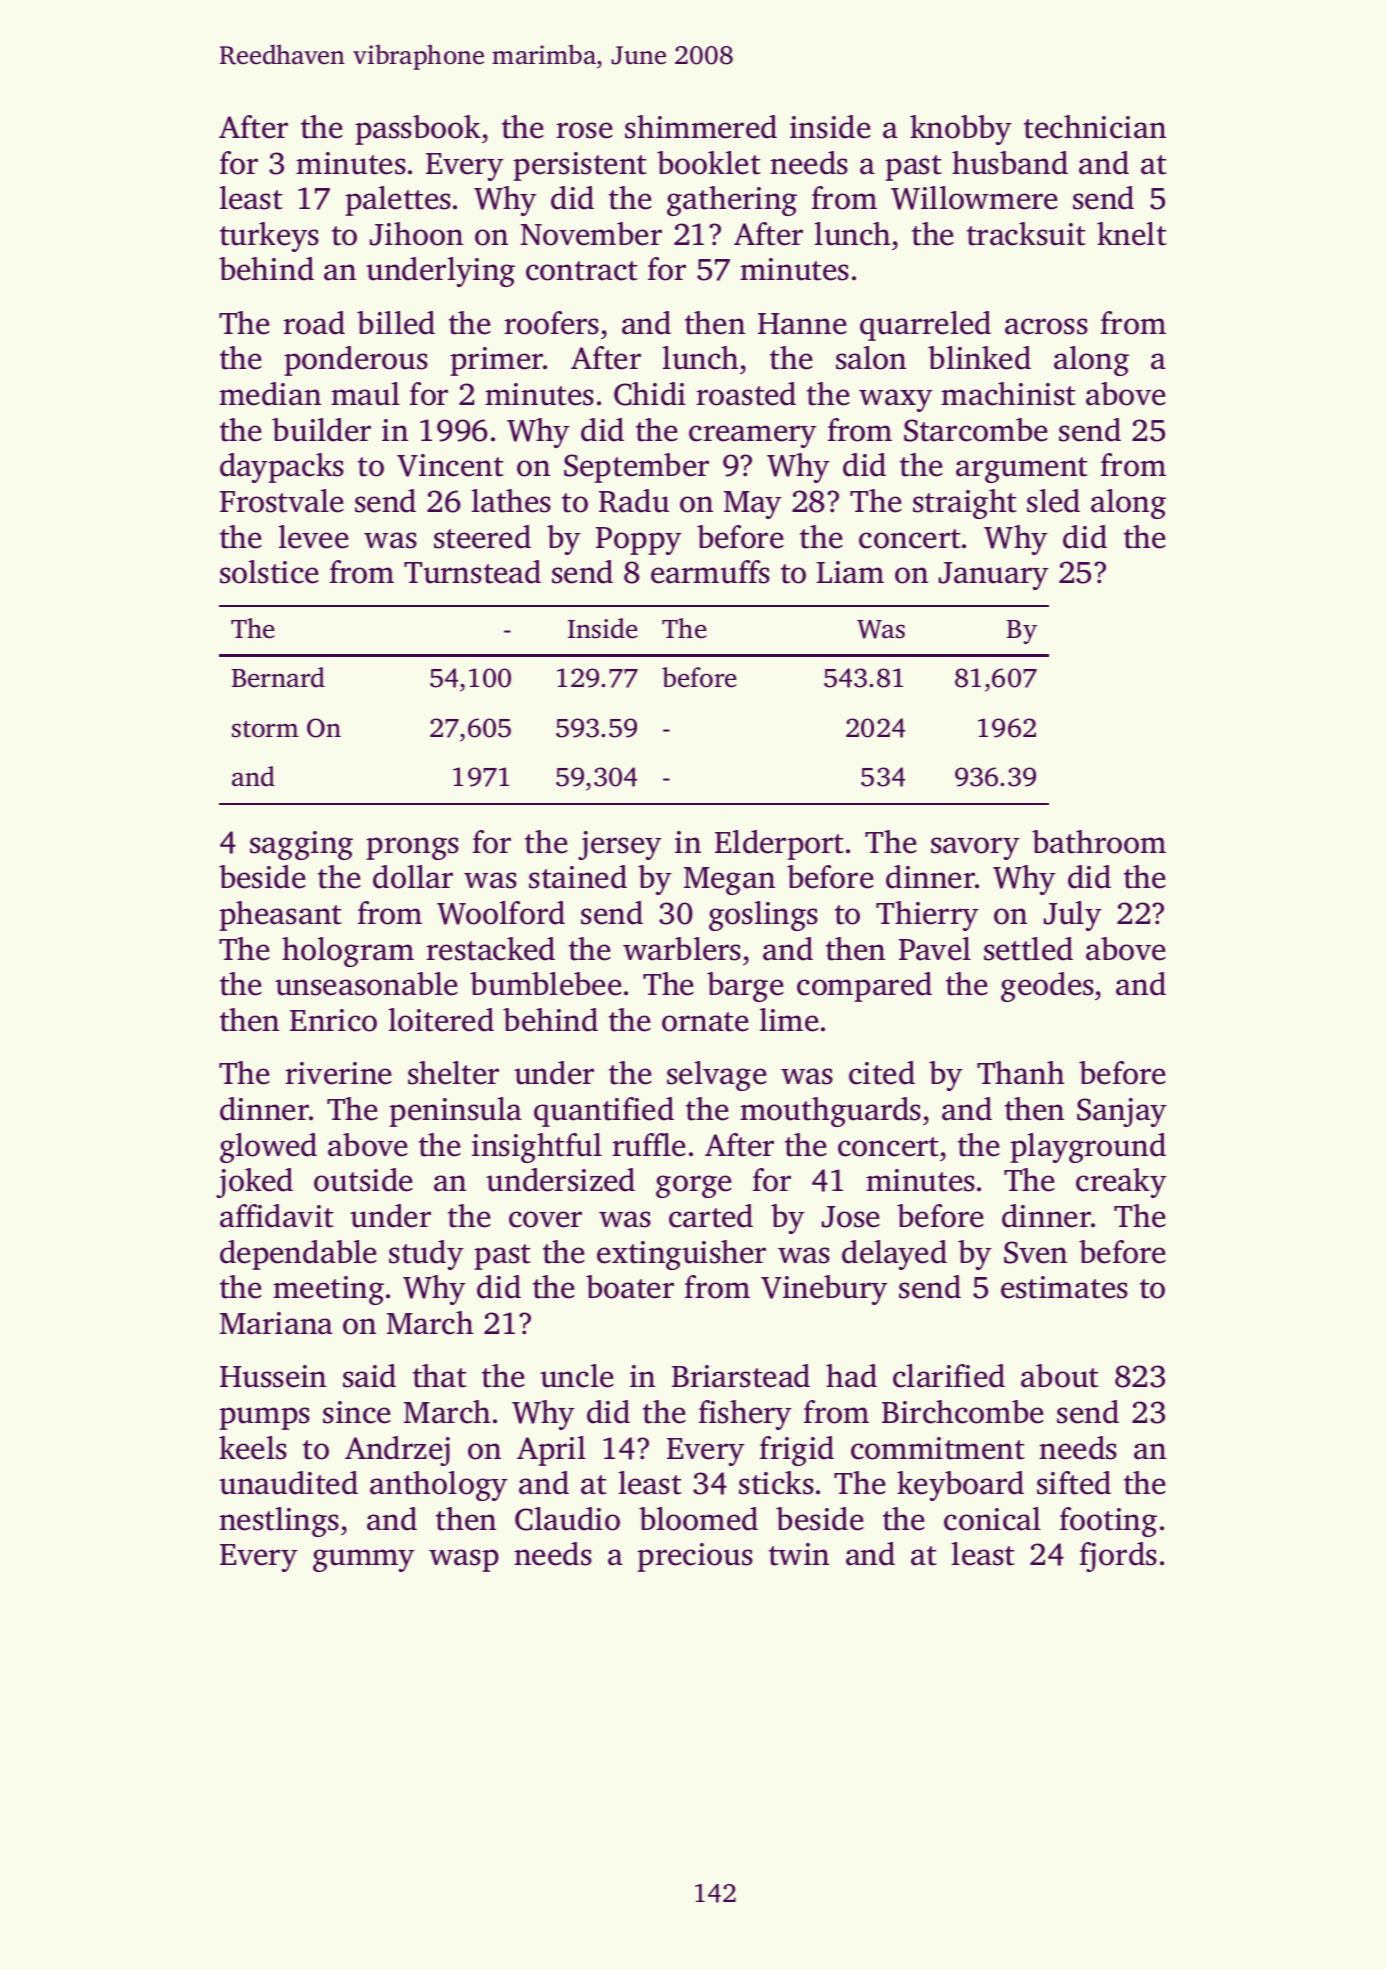 The width and height of the page is (1386, 1969). What do you see at coordinates (695, 1557) in the page?
I see `precious` at bounding box center [695, 1557].
